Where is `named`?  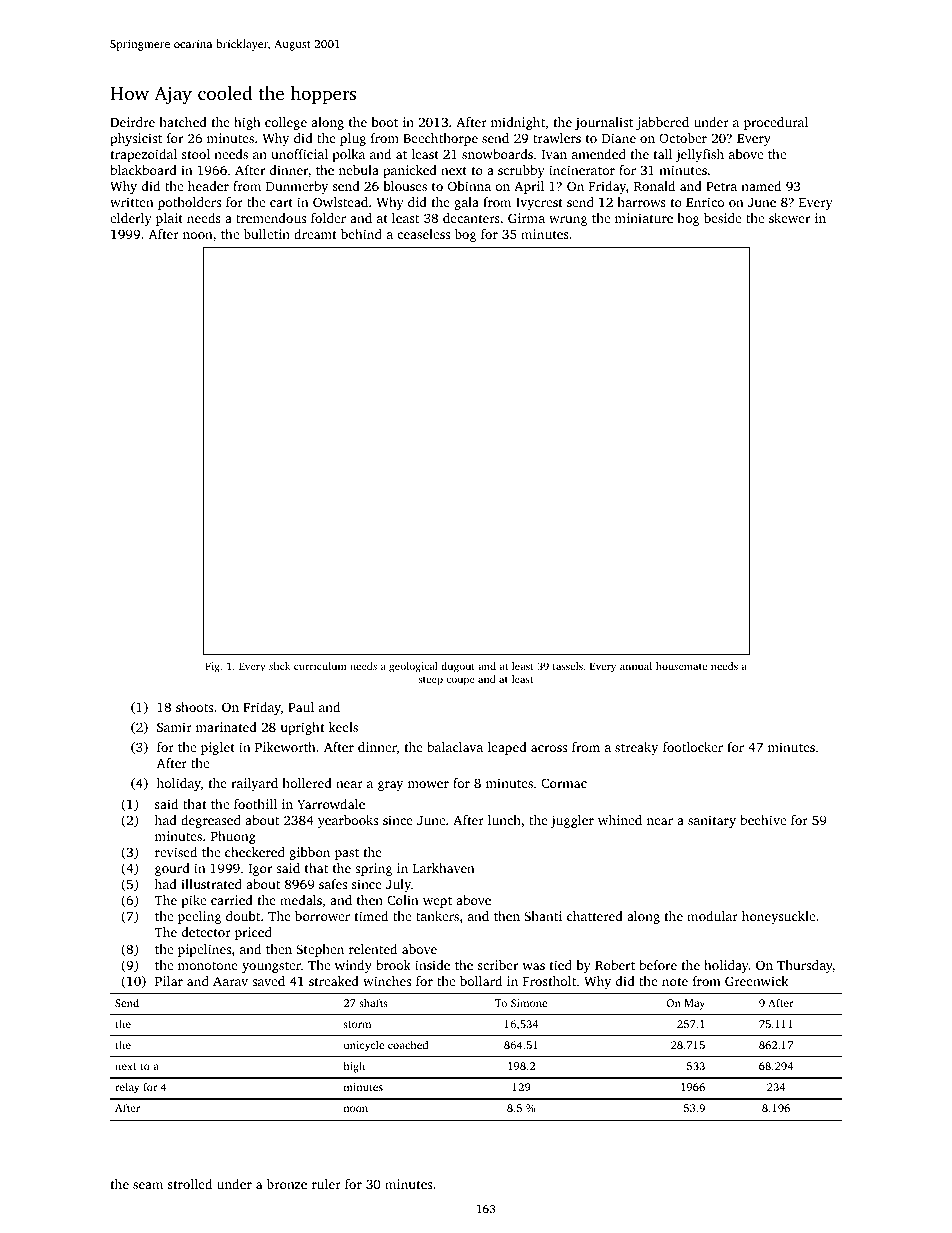
named is located at coordinates (761, 186).
